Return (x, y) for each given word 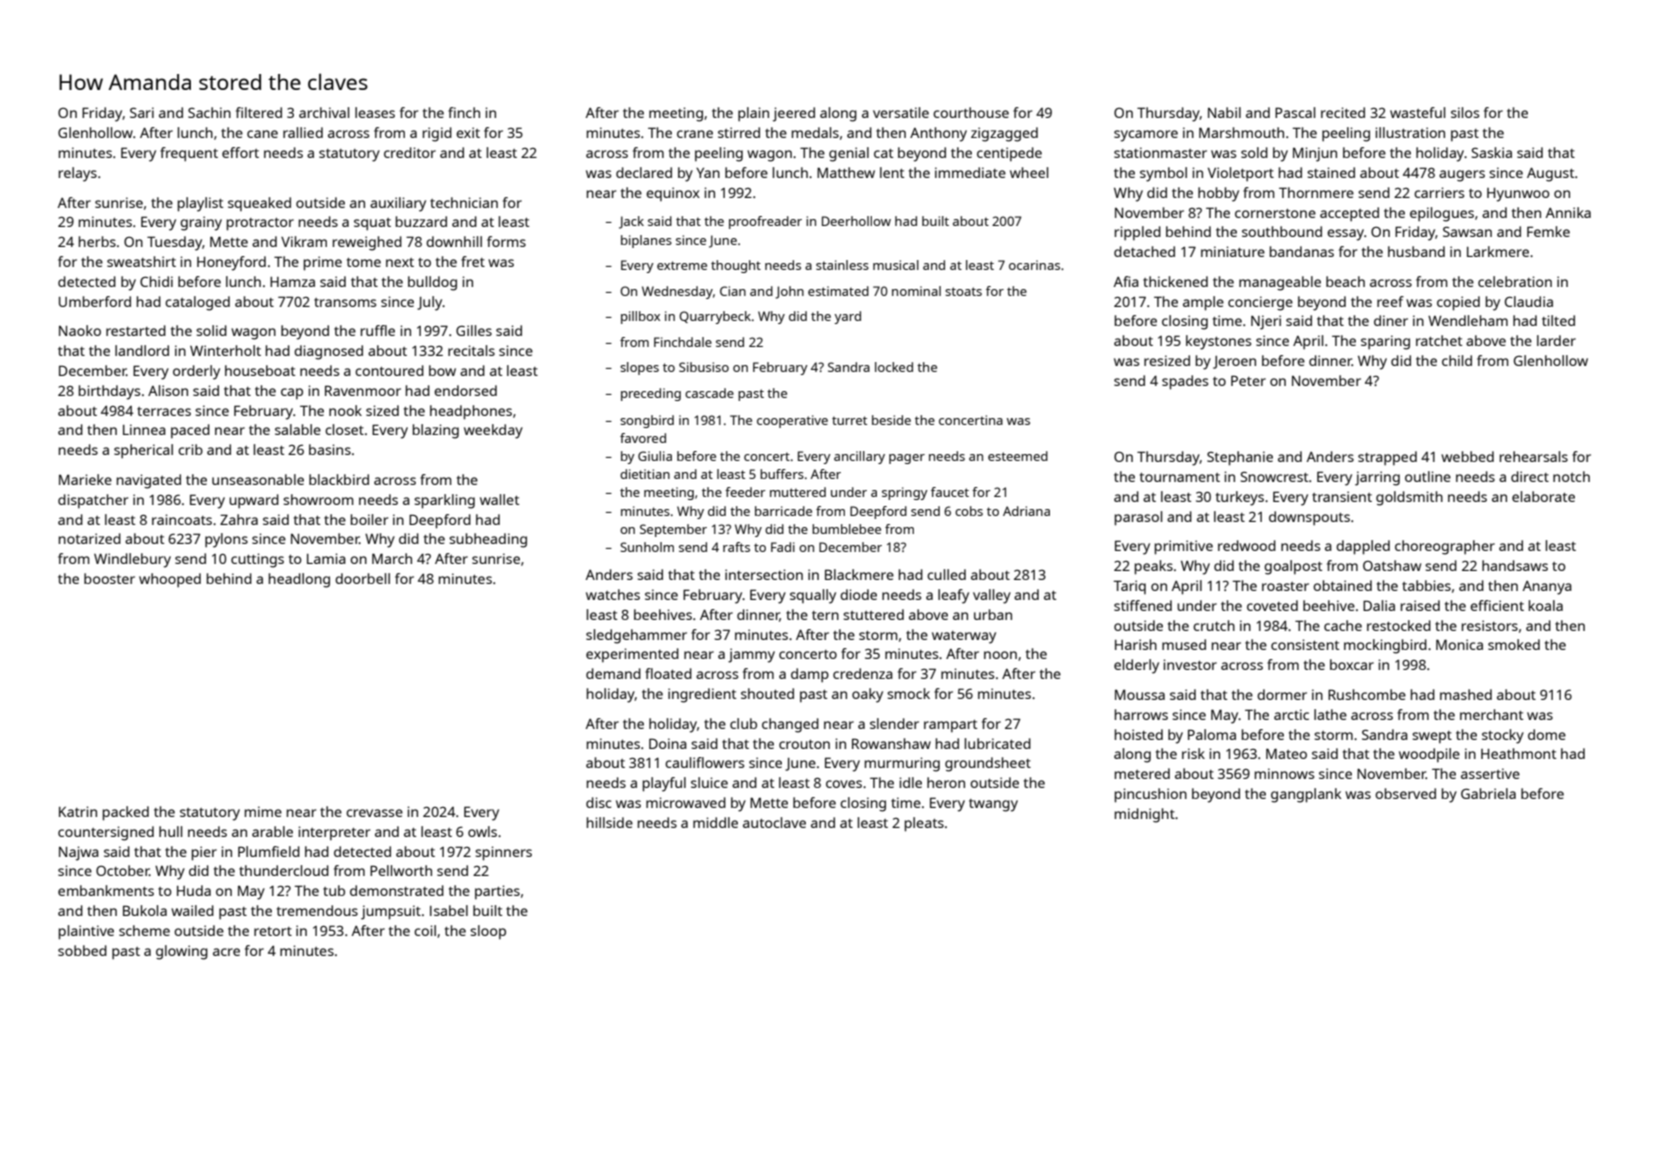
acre (226, 952)
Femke (1548, 231)
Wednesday (677, 292)
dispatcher (93, 501)
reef (1390, 301)
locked (894, 367)
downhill (454, 241)
